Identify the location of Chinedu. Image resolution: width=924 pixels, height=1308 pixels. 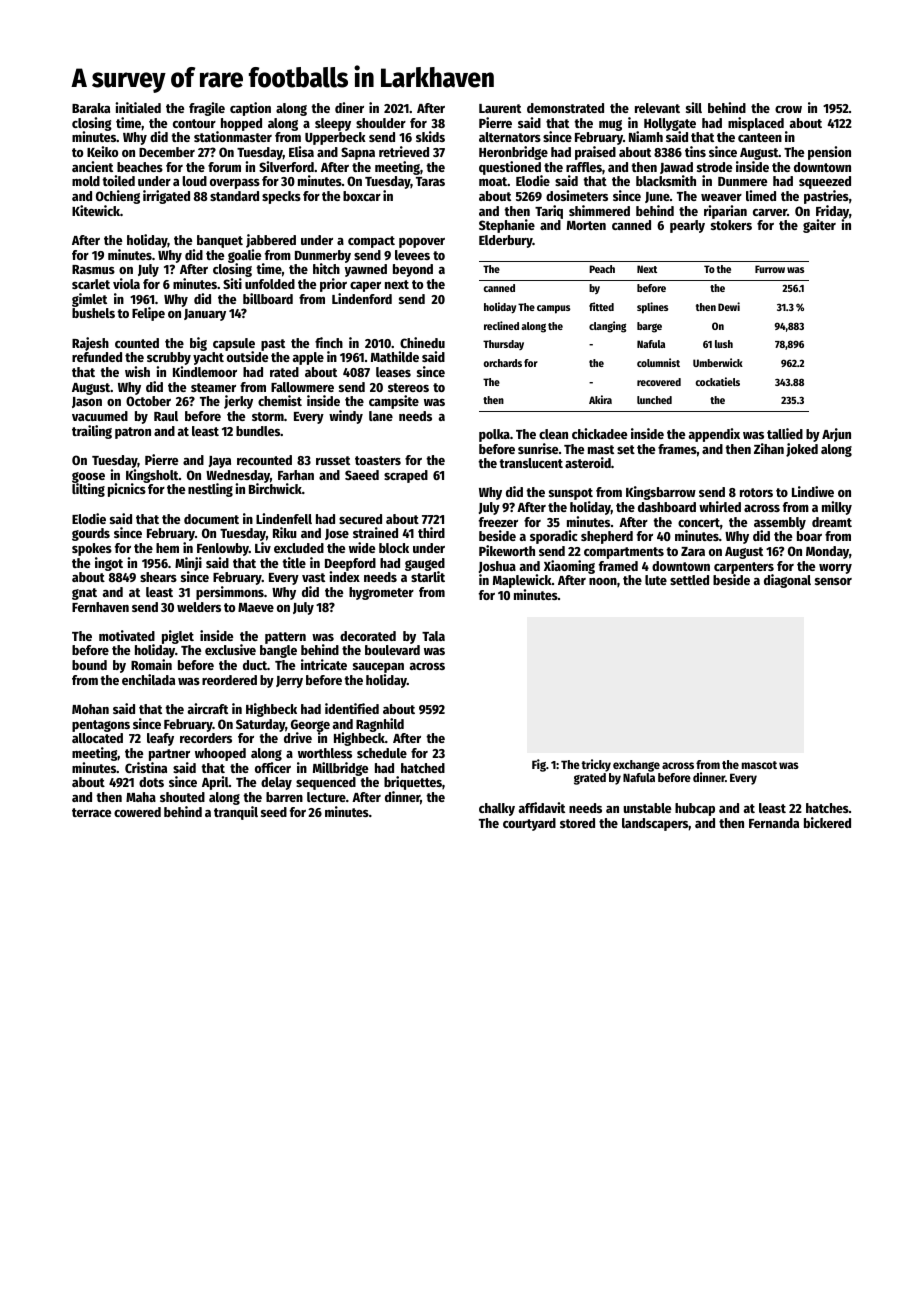
(422, 342).
